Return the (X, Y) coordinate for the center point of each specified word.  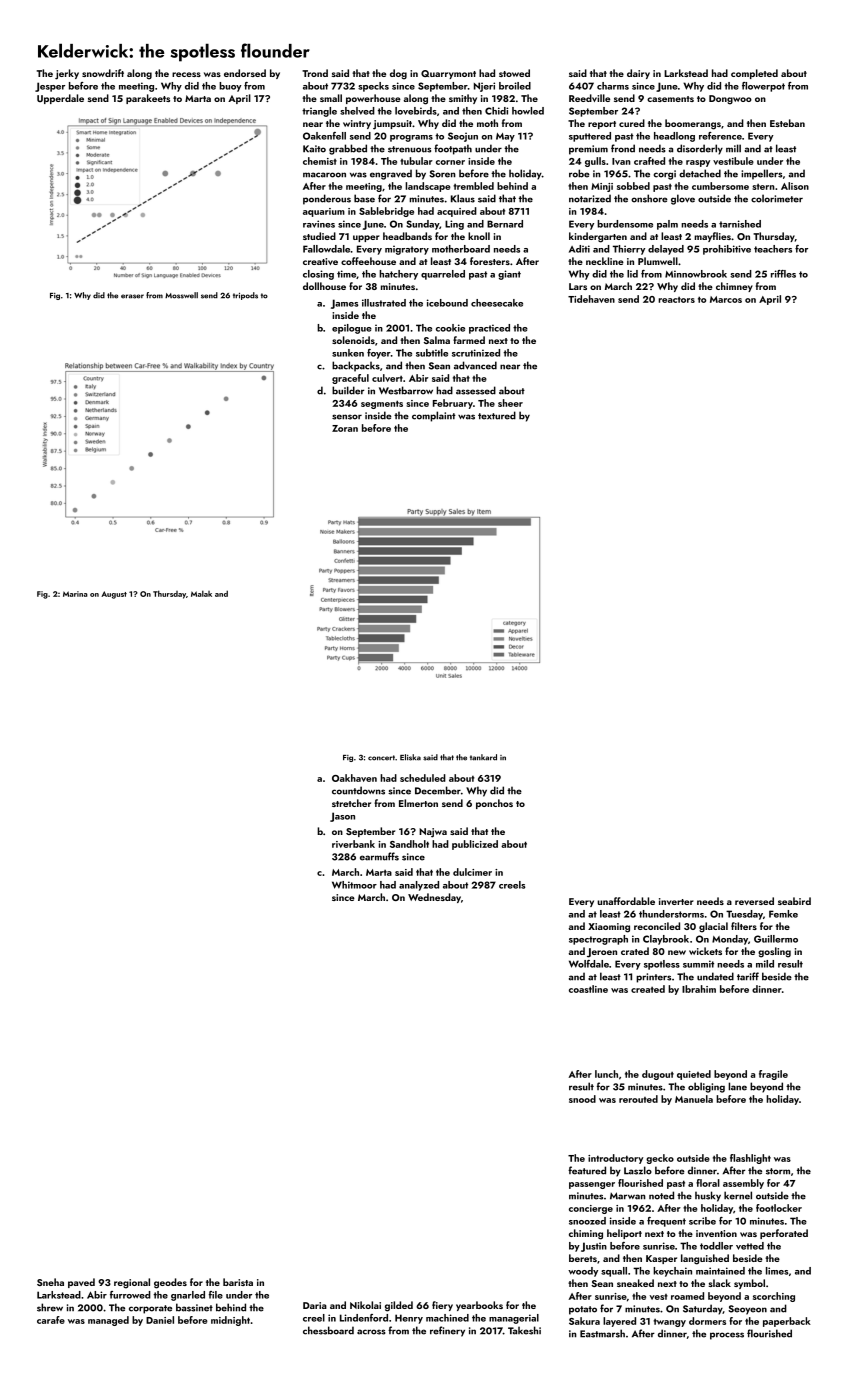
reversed (754, 901)
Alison (795, 186)
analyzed (419, 886)
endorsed (245, 73)
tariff (748, 976)
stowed (514, 73)
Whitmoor (354, 885)
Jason (342, 817)
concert (381, 758)
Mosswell (181, 295)
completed (754, 74)
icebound (447, 303)
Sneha (50, 1282)
